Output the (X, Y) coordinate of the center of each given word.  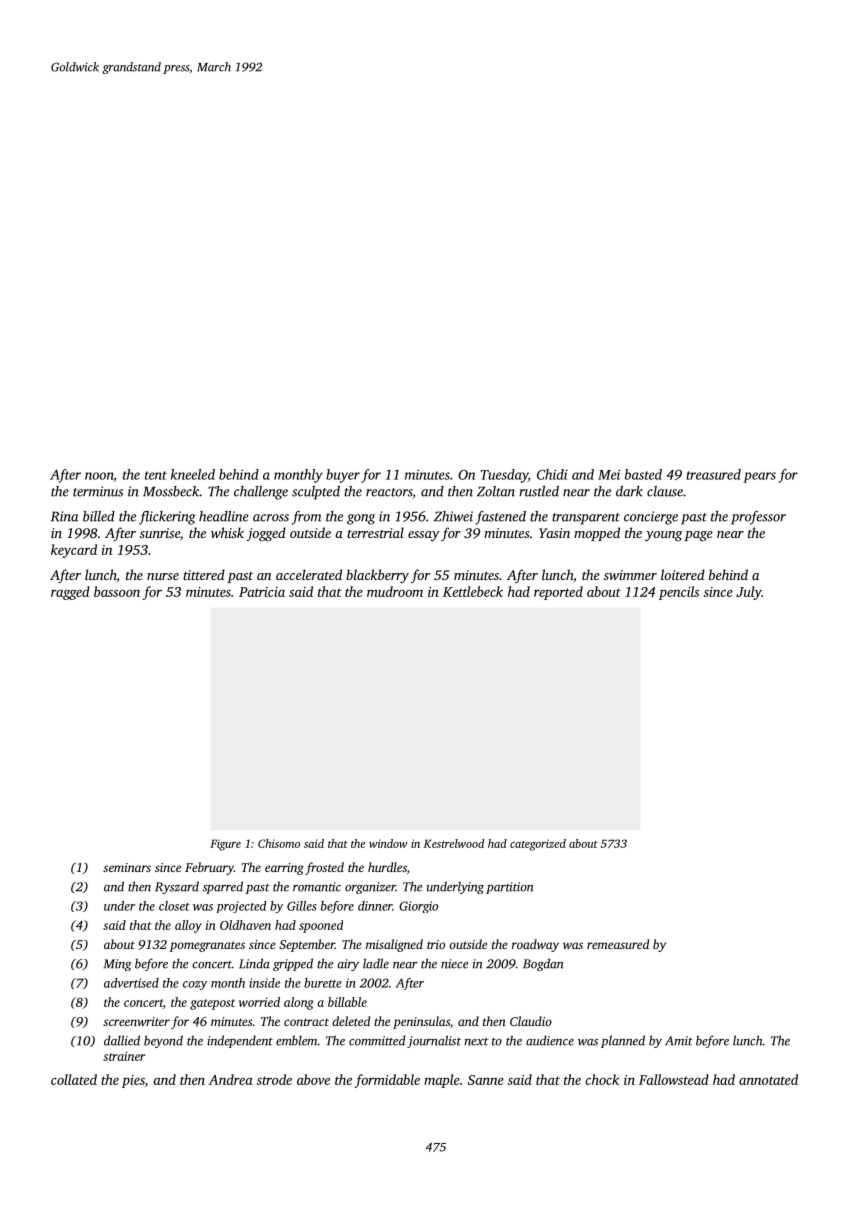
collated (74, 1079)
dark (629, 491)
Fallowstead (674, 1079)
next (476, 1042)
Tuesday (504, 476)
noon (99, 477)
